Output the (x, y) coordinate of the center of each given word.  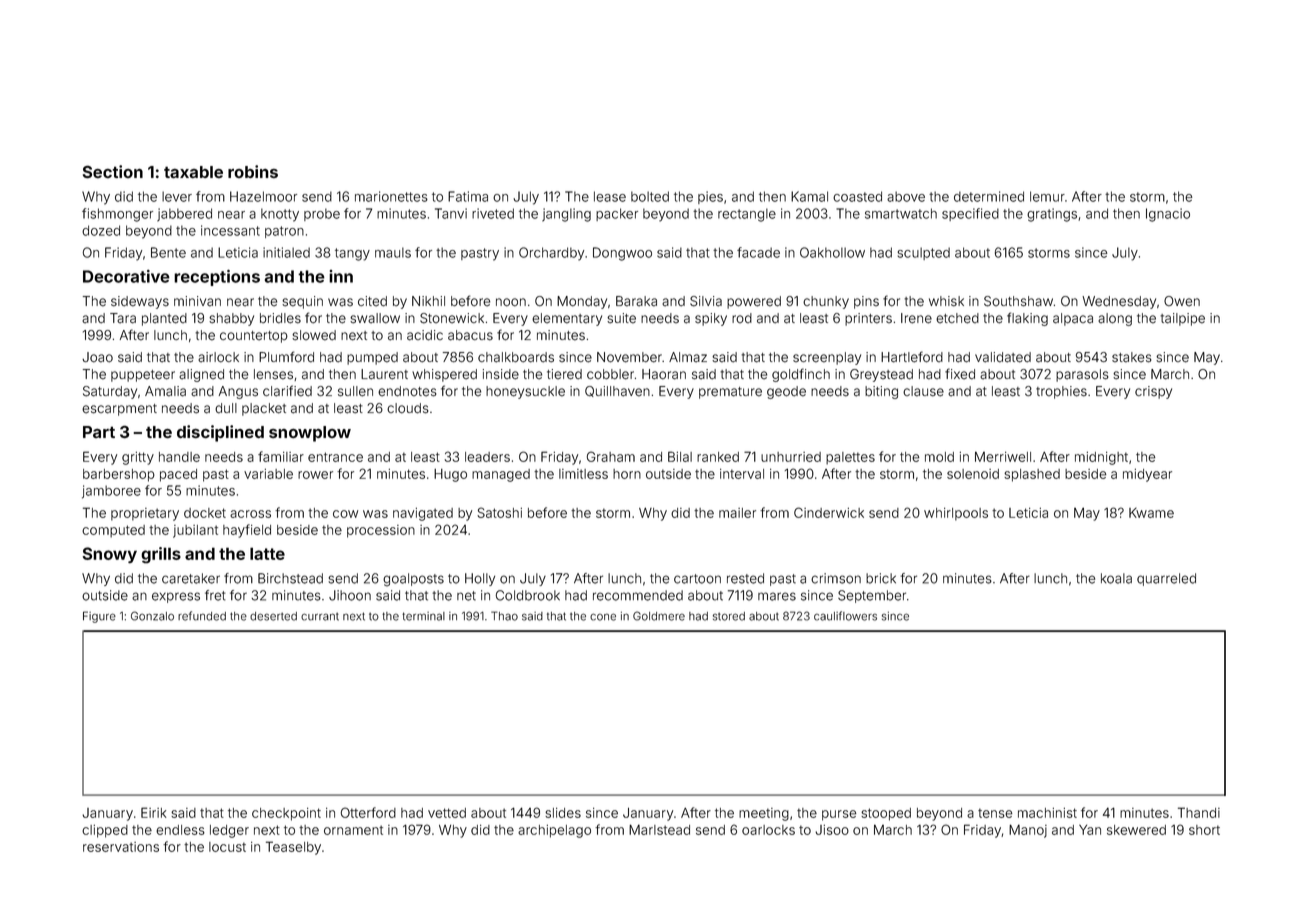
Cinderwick (829, 512)
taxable (193, 172)
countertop (254, 337)
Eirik (154, 812)
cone (603, 617)
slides (563, 813)
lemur (1047, 196)
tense (995, 813)
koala (1116, 578)
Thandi (1199, 812)
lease (610, 196)
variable (268, 474)
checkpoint (286, 814)
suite (621, 318)
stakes (1132, 357)
